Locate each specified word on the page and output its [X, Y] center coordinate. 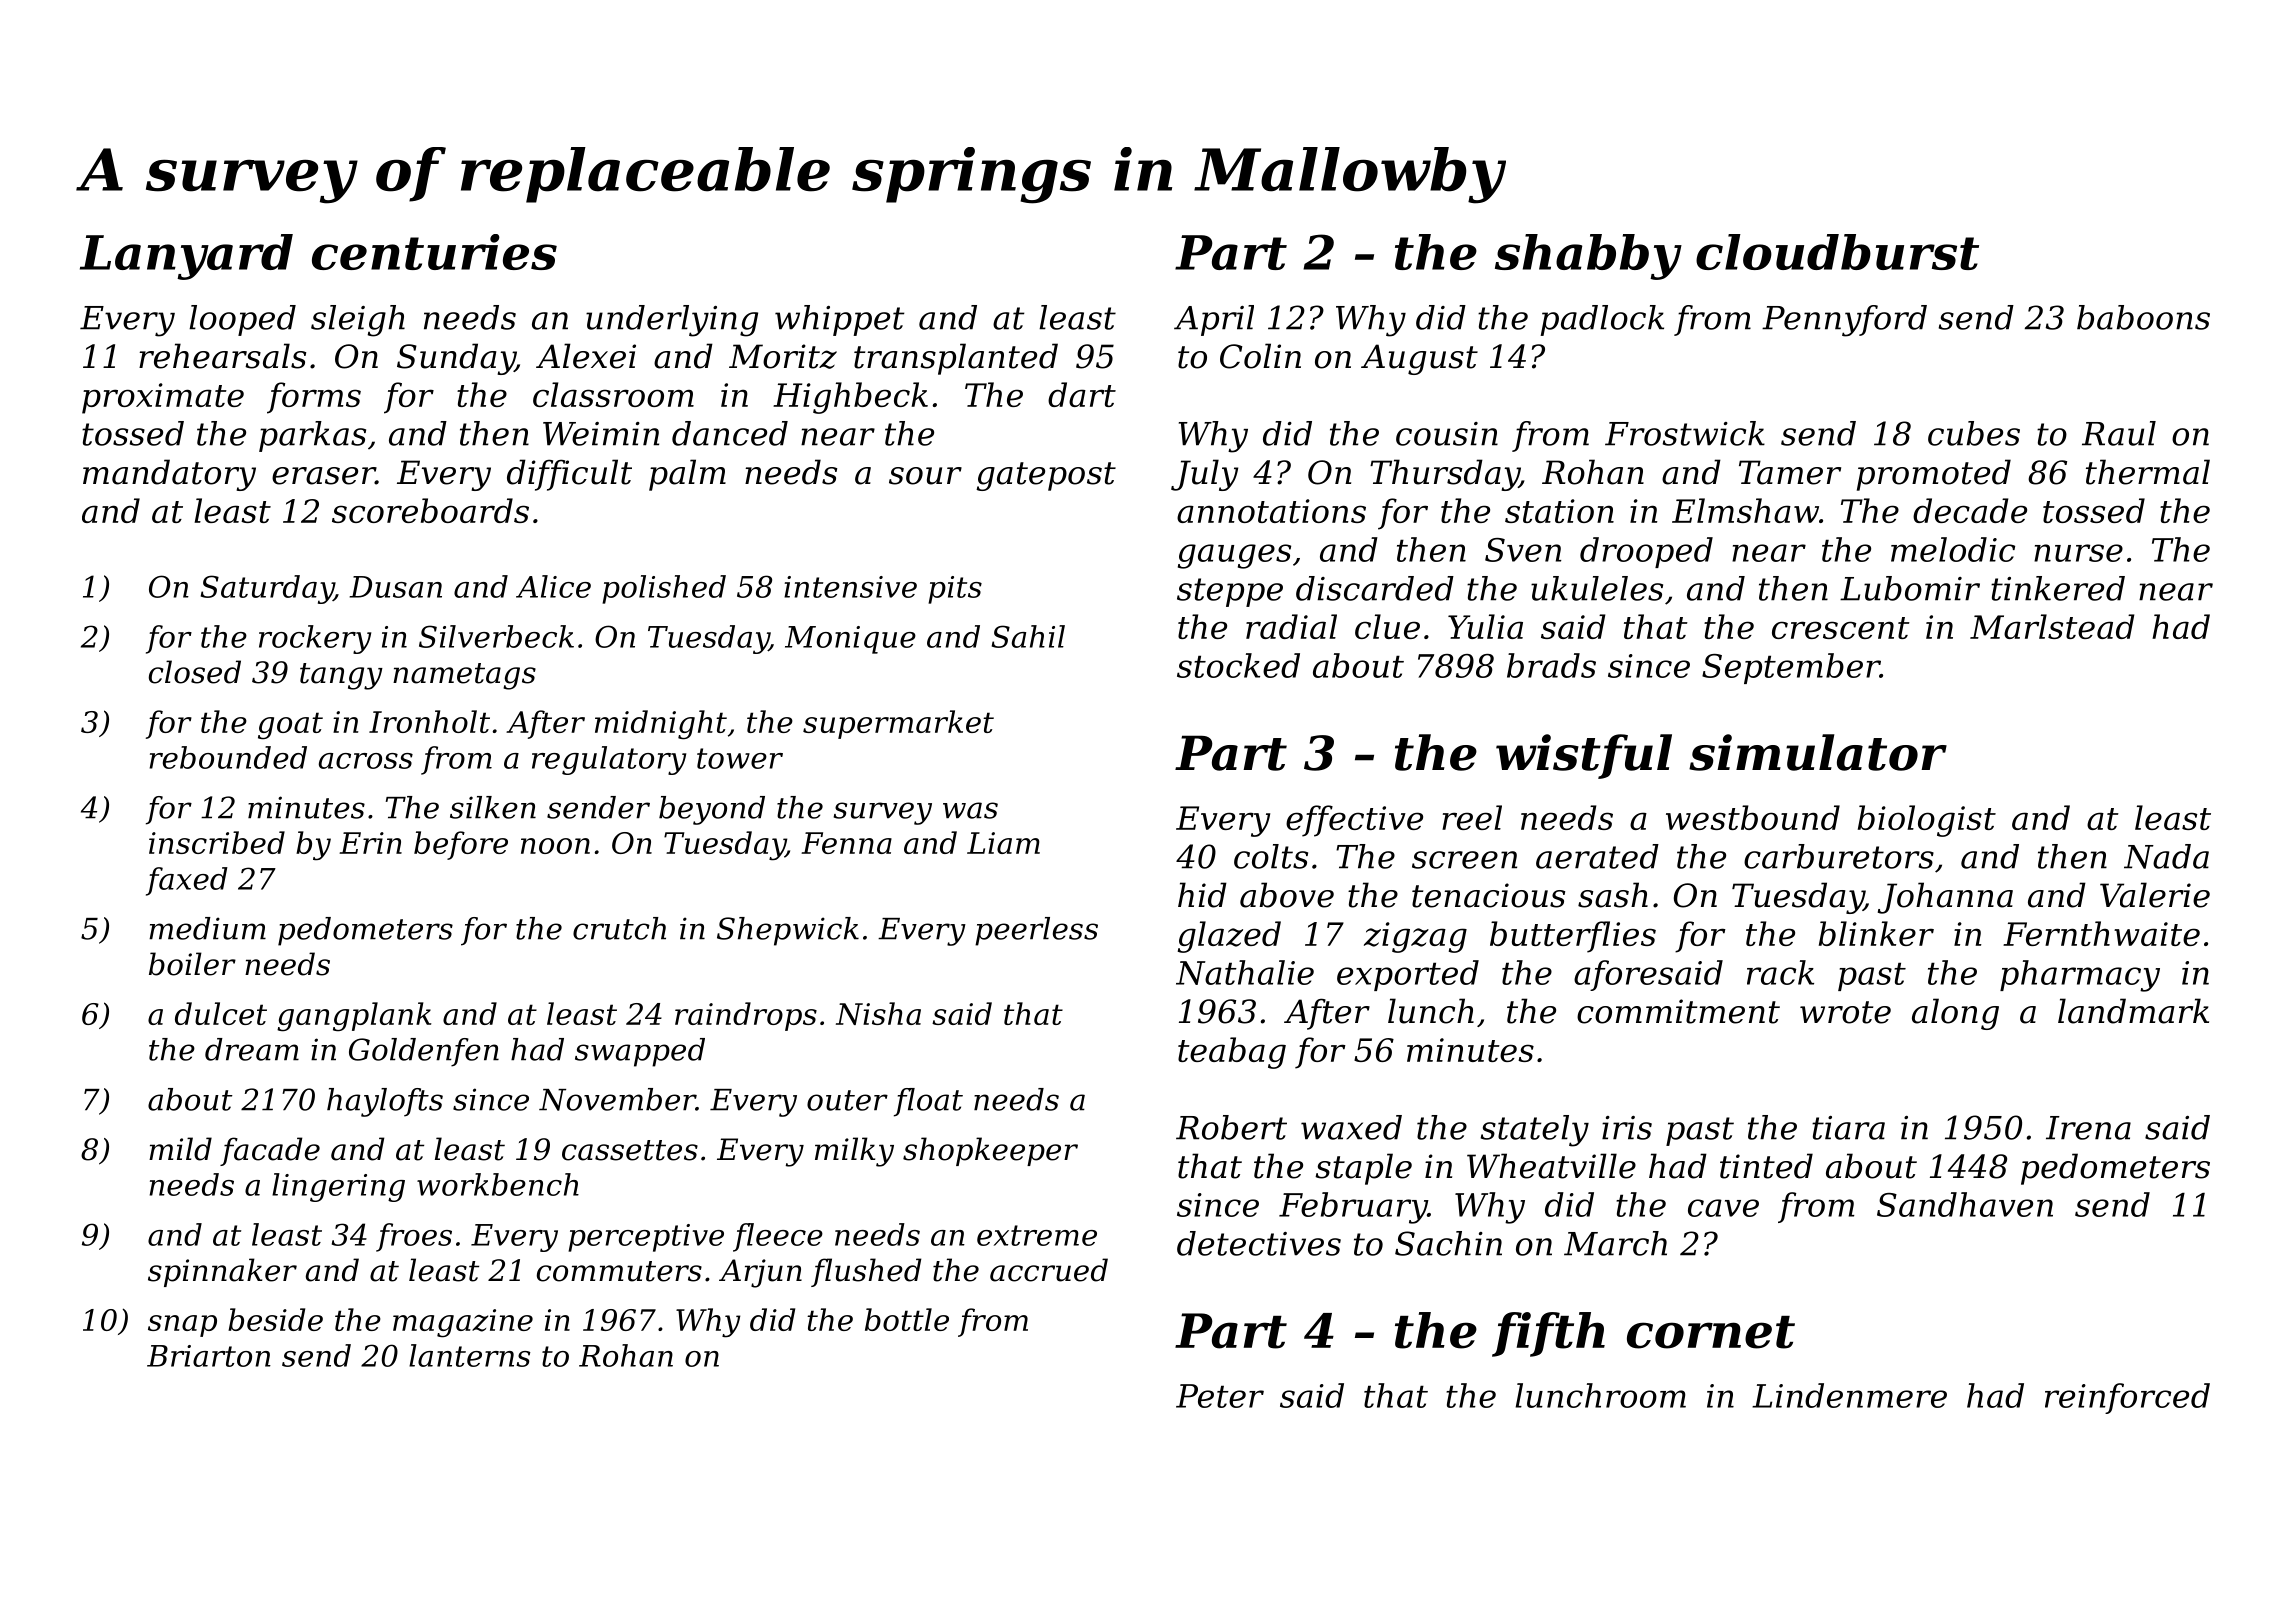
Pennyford [1844, 321]
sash [1613, 895]
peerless [1036, 931]
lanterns [470, 1355]
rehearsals [222, 356]
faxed [187, 881]
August [1419, 359]
